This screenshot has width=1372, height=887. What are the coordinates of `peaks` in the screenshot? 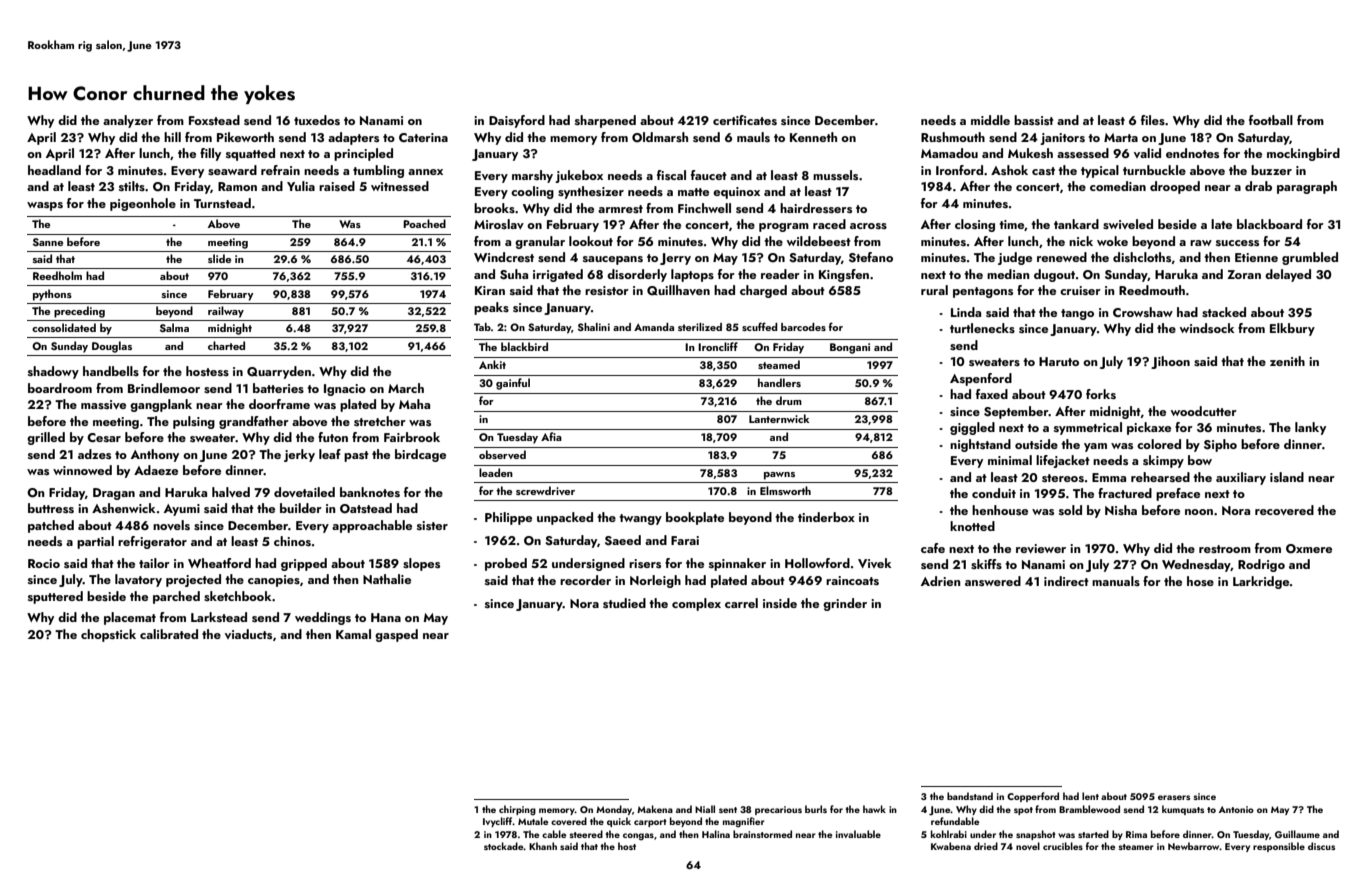 It's located at (491, 308).
